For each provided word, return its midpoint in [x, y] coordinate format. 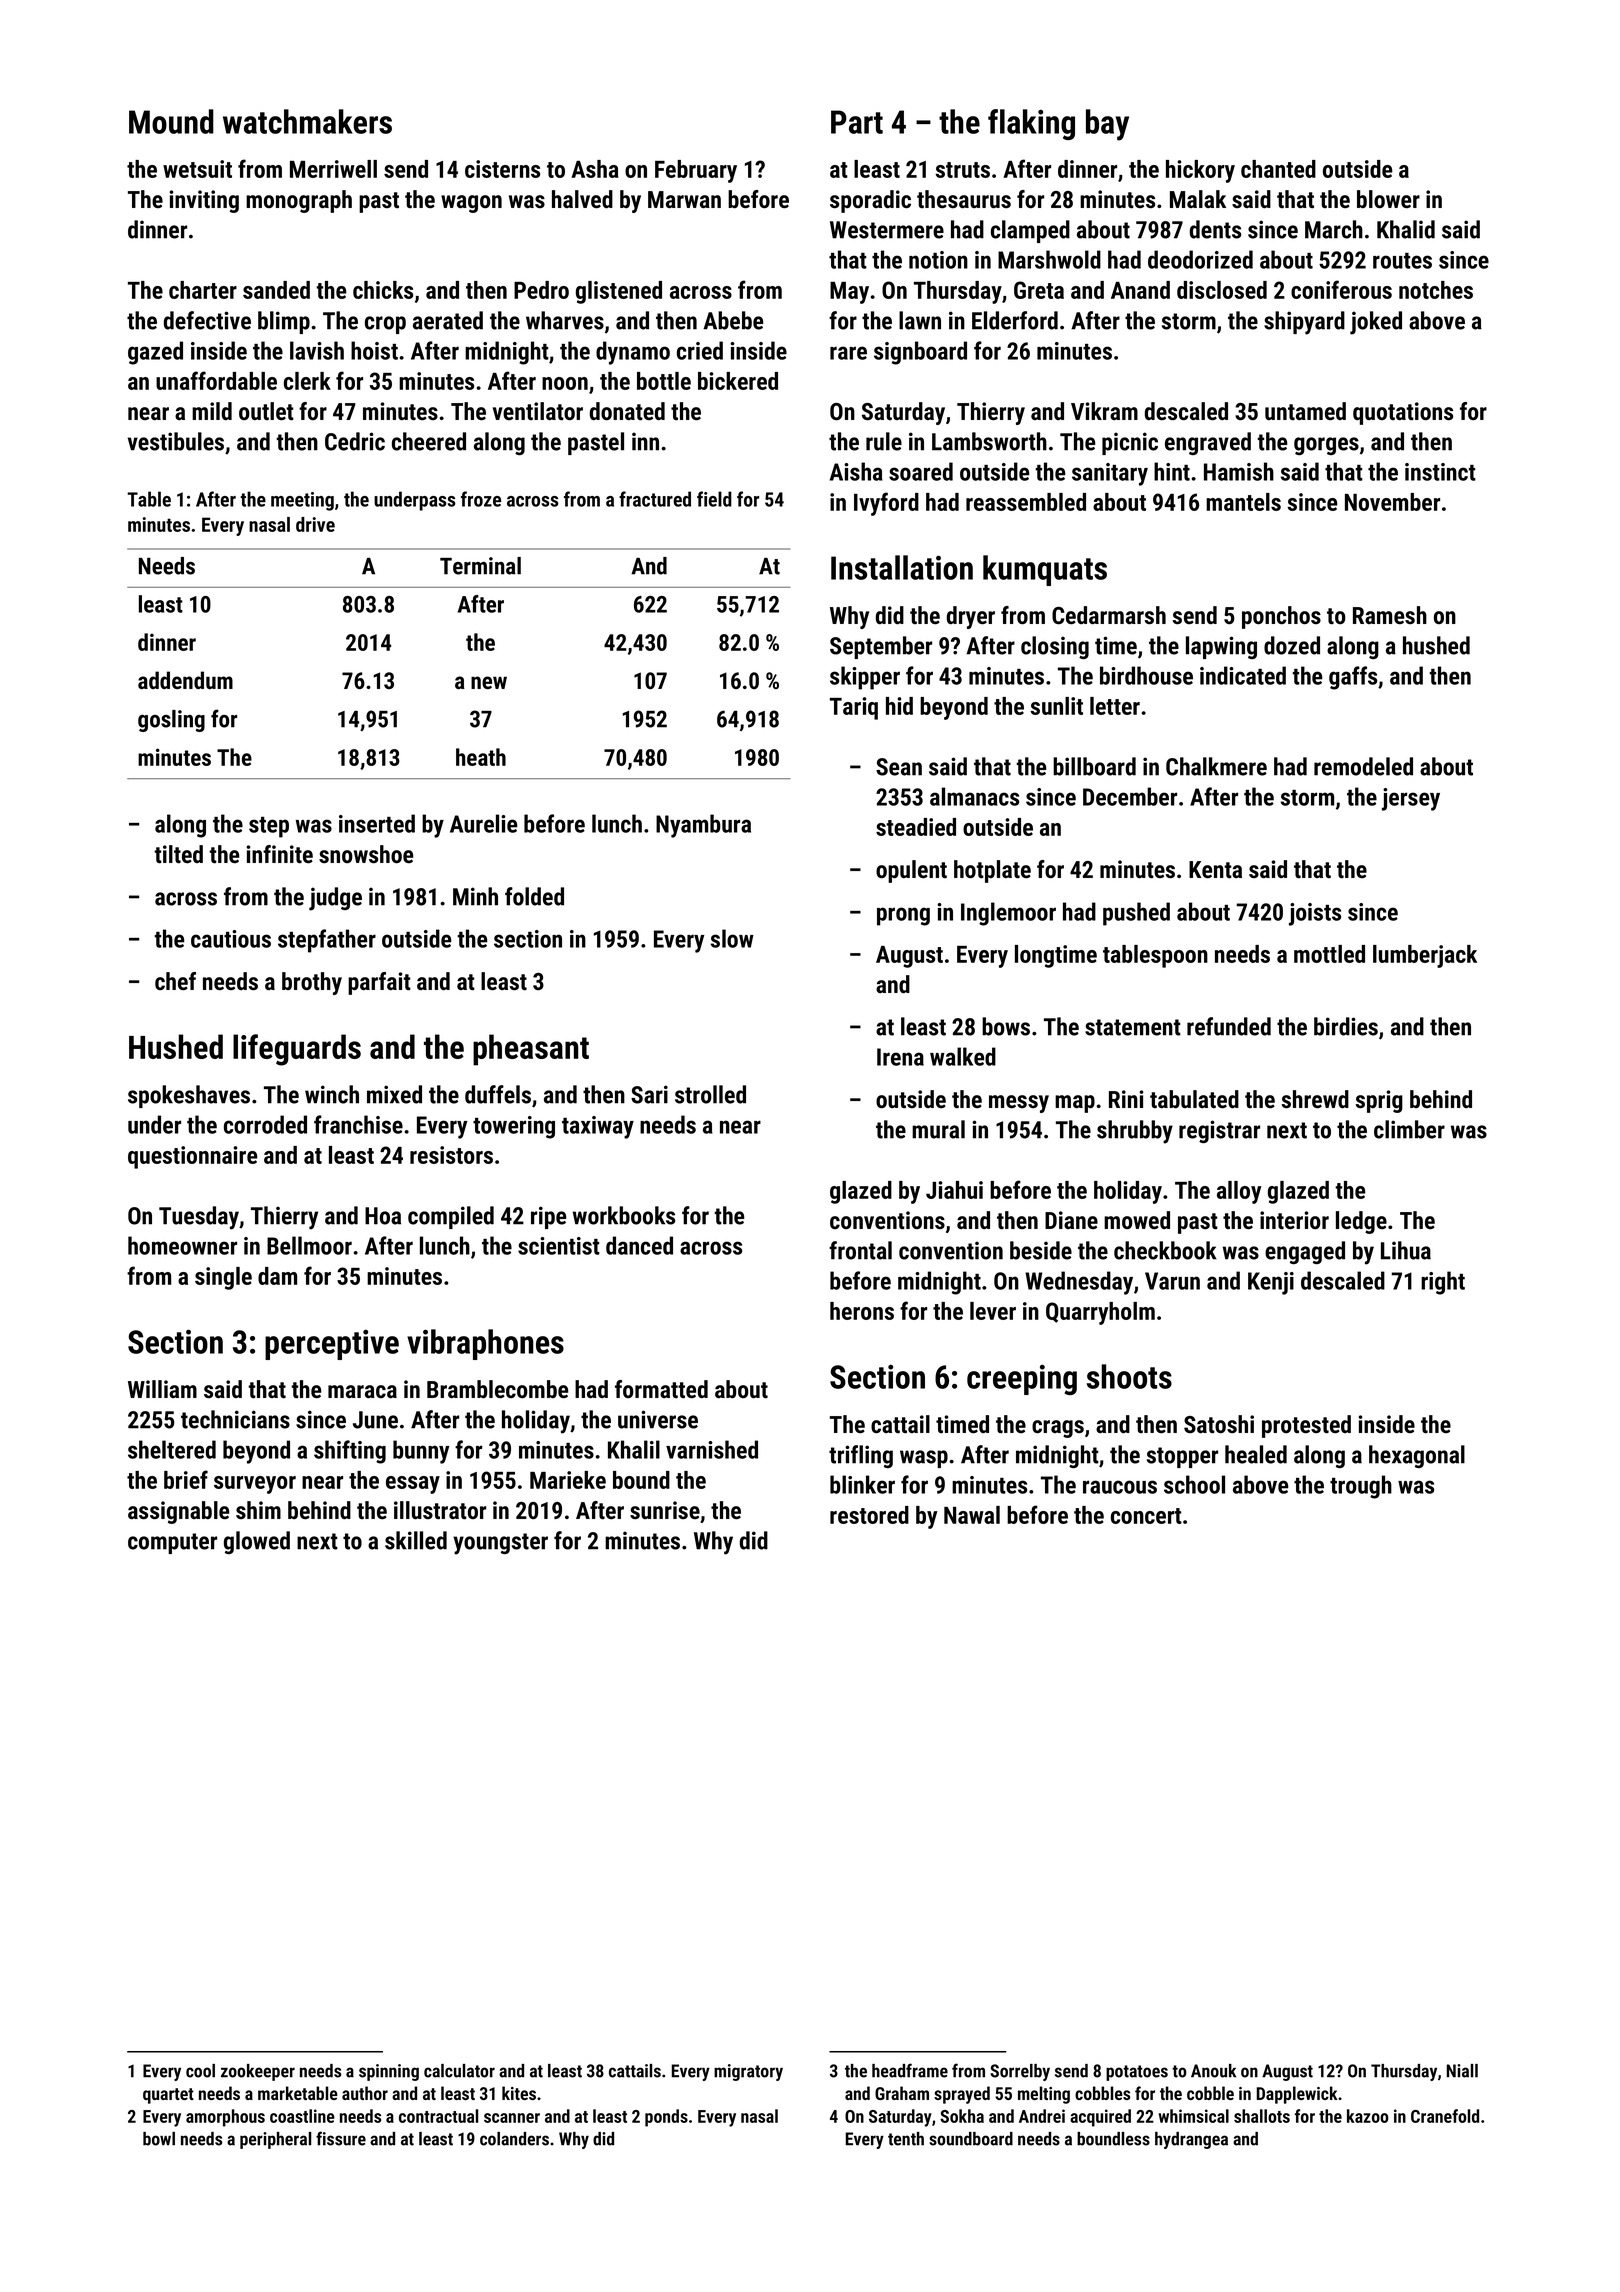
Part [857, 122]
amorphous [225, 2118]
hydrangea [1191, 2140]
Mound [171, 121]
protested [1306, 1426]
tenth [906, 2139]
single [223, 1278]
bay [1107, 125]
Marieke [568, 1480]
